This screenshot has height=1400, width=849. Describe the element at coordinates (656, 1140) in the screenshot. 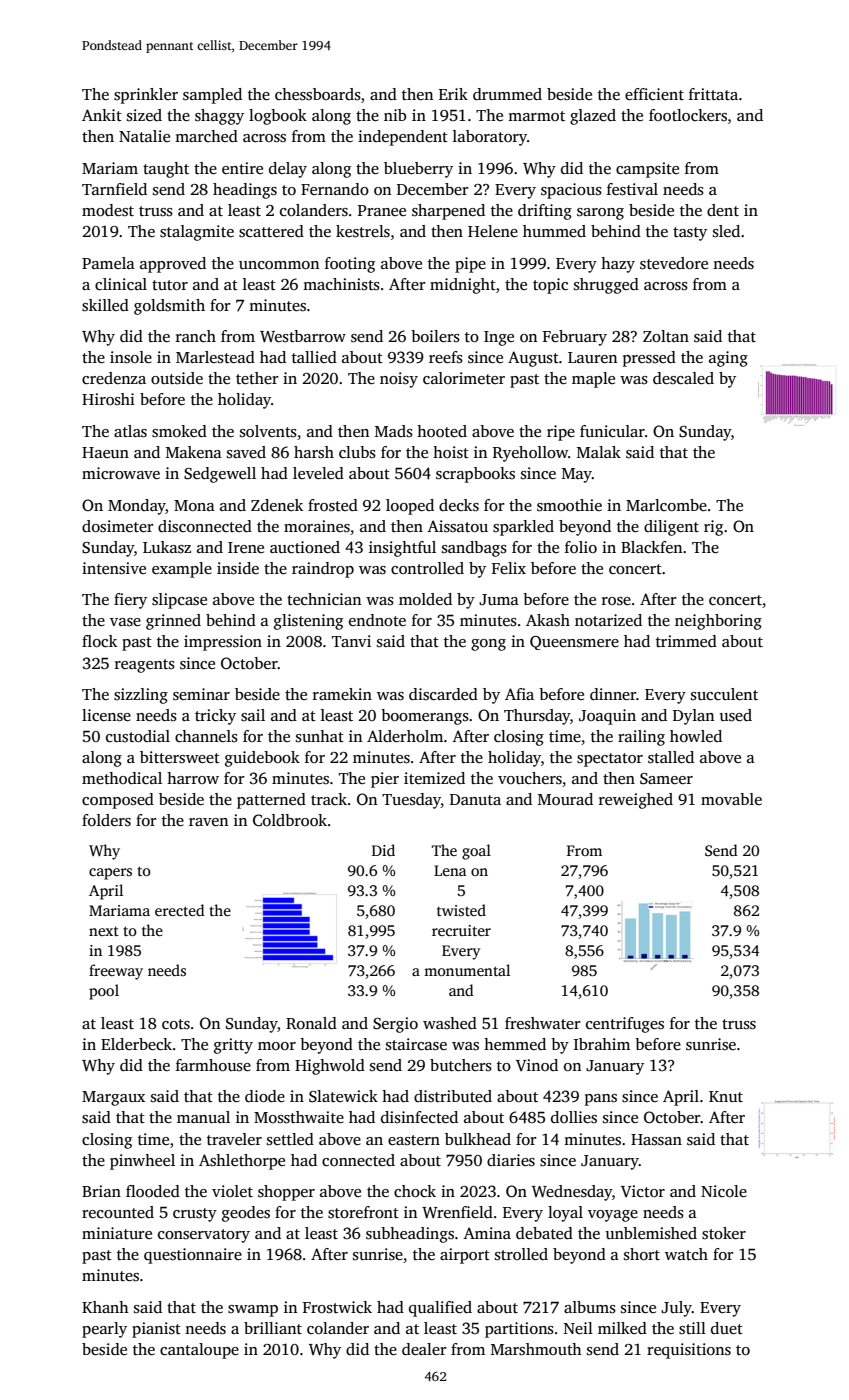

I see `Hassan` at that location.
